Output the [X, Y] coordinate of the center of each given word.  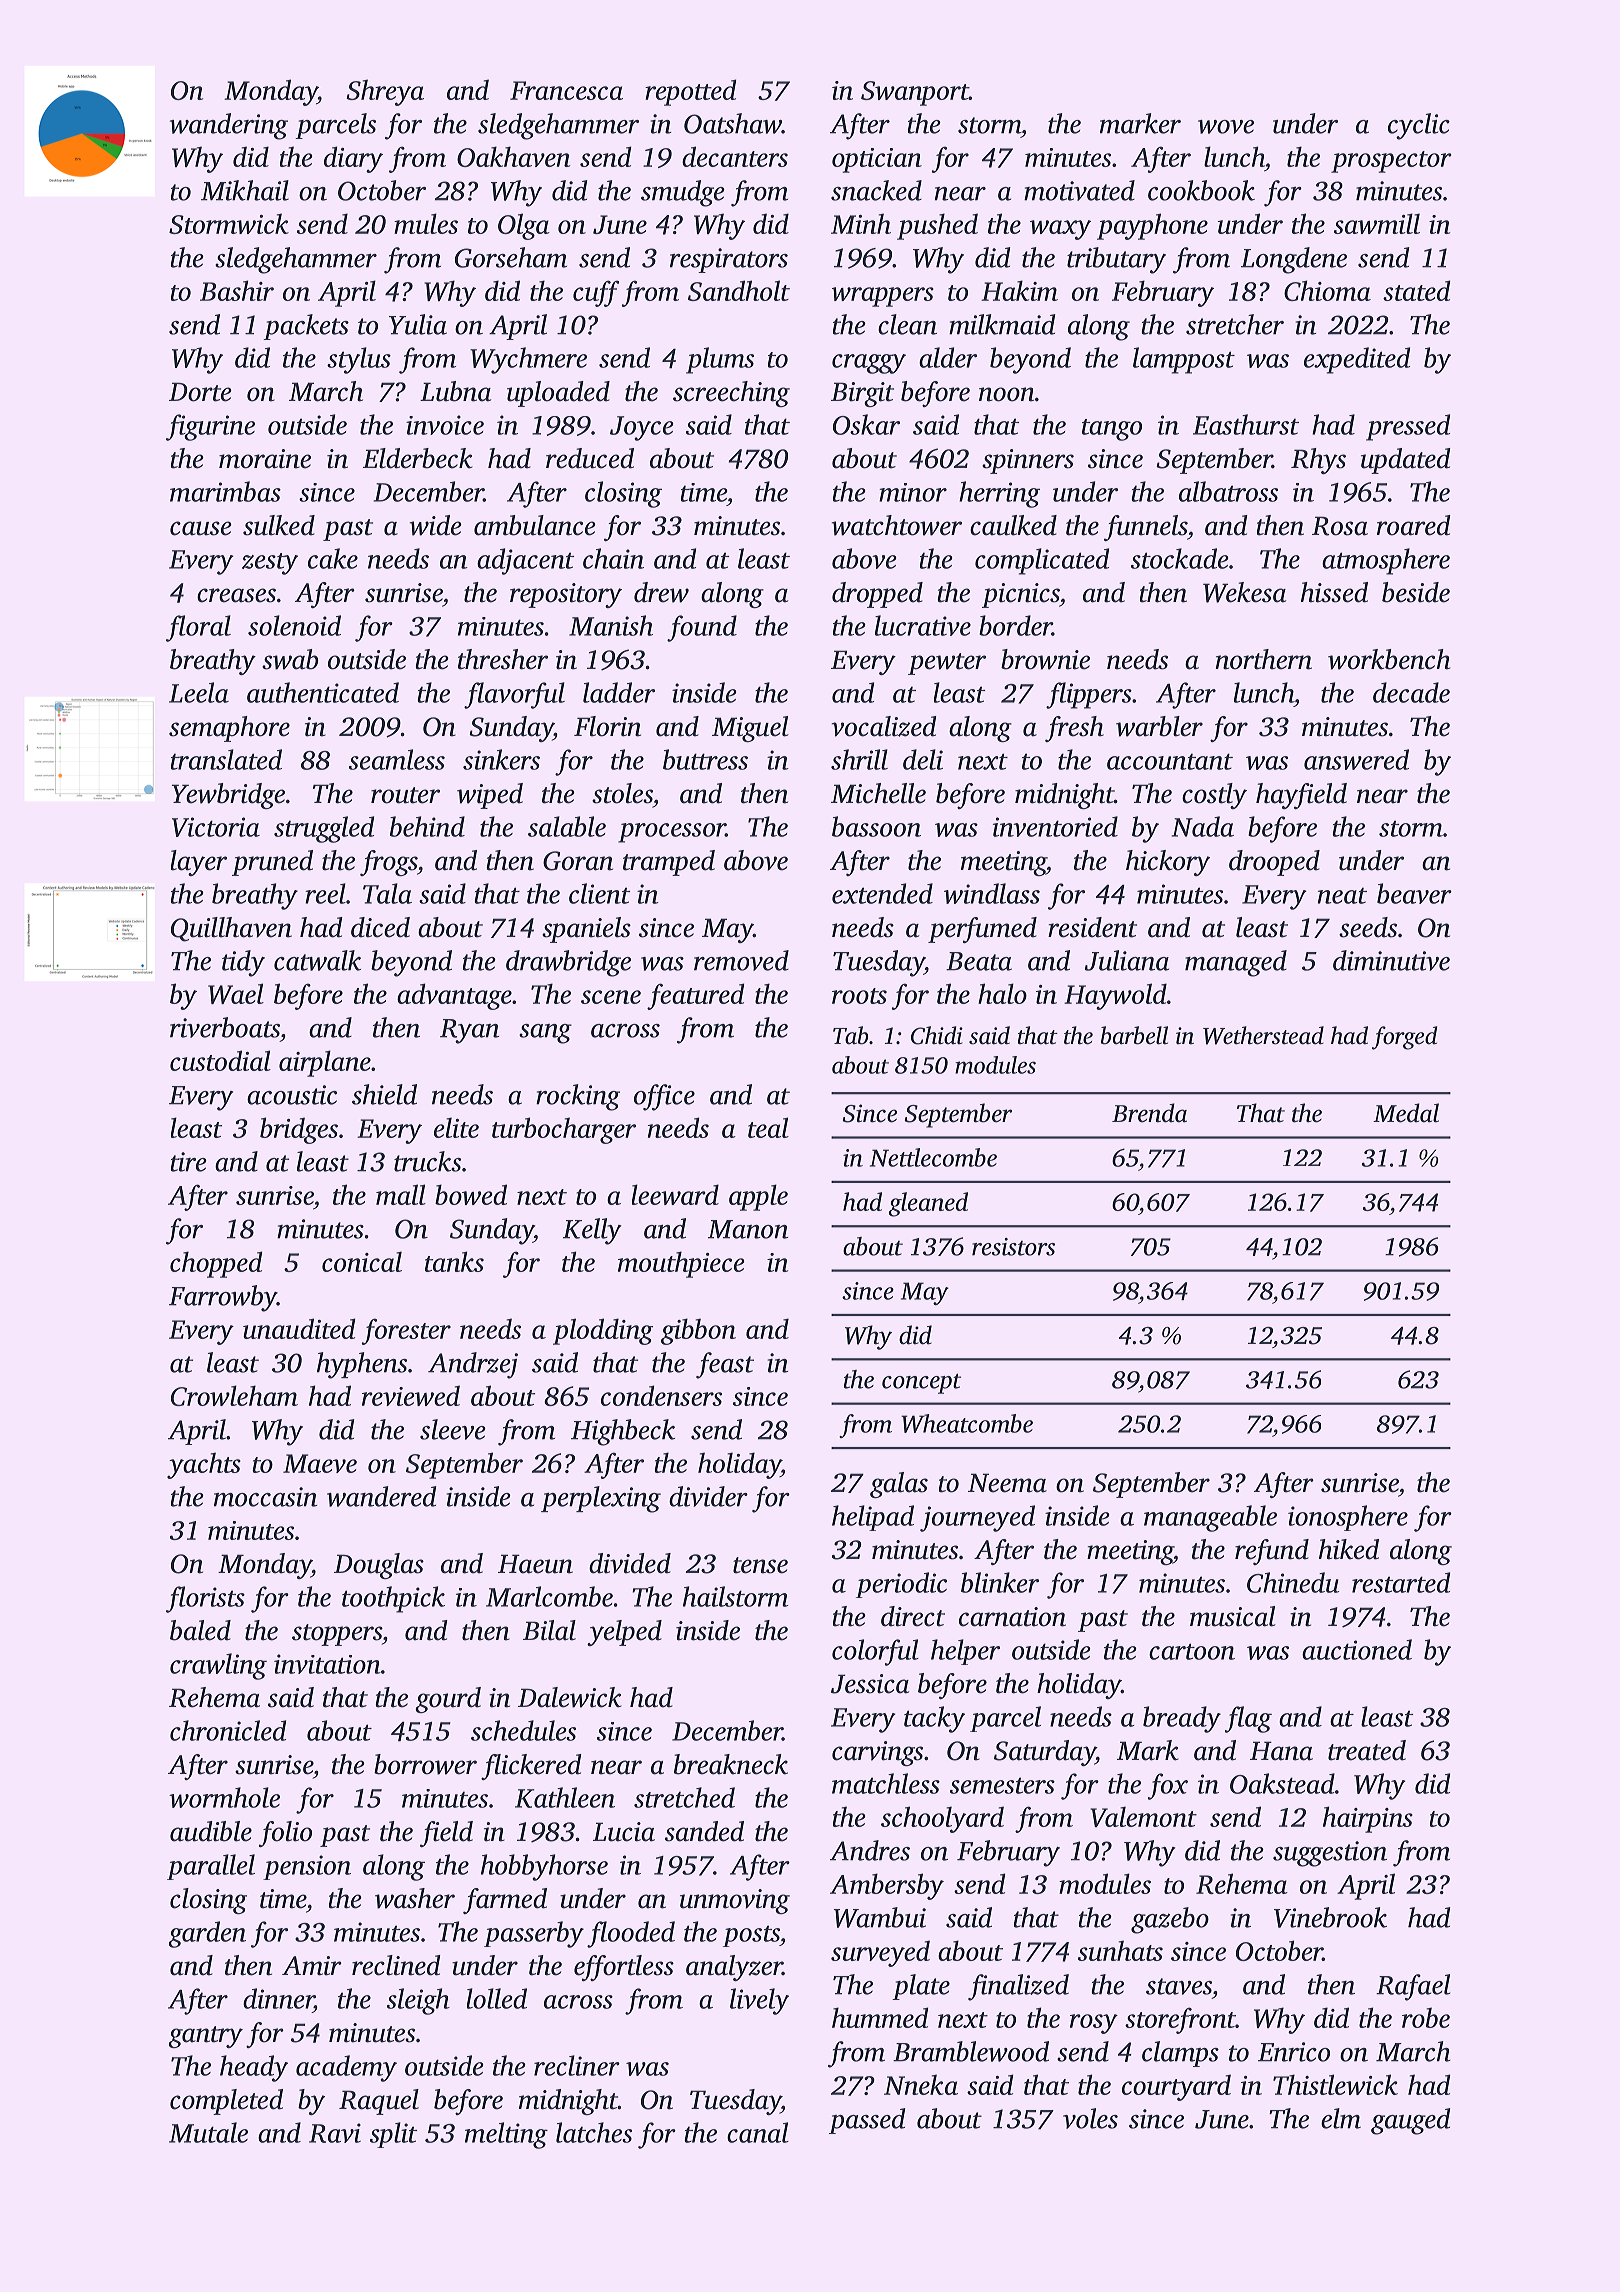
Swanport [915, 93]
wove [1226, 127]
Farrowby [223, 1298]
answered [1356, 759]
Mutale [208, 2132]
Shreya [385, 92]
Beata [979, 961]
